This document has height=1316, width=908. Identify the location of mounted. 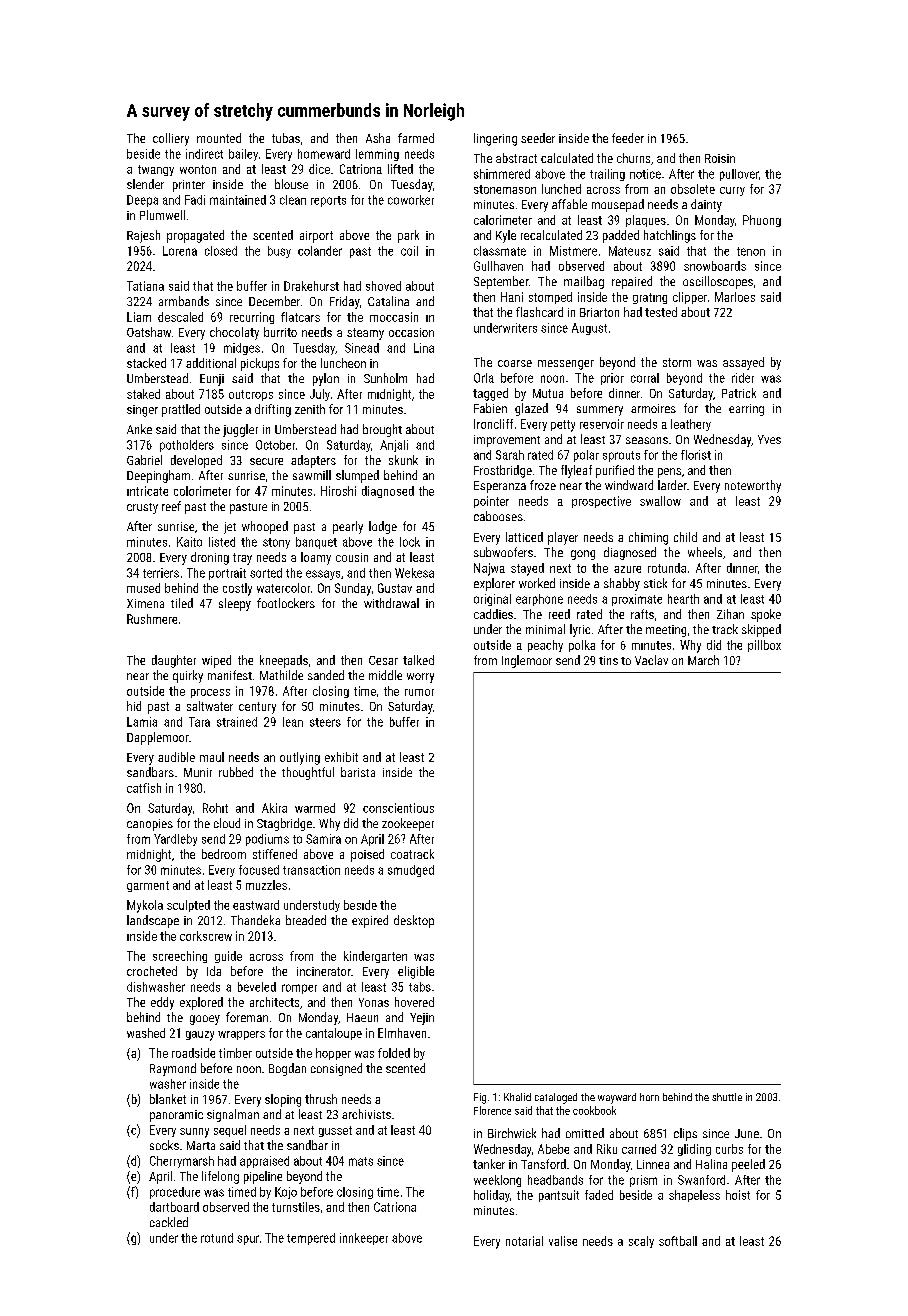
(219, 138).
